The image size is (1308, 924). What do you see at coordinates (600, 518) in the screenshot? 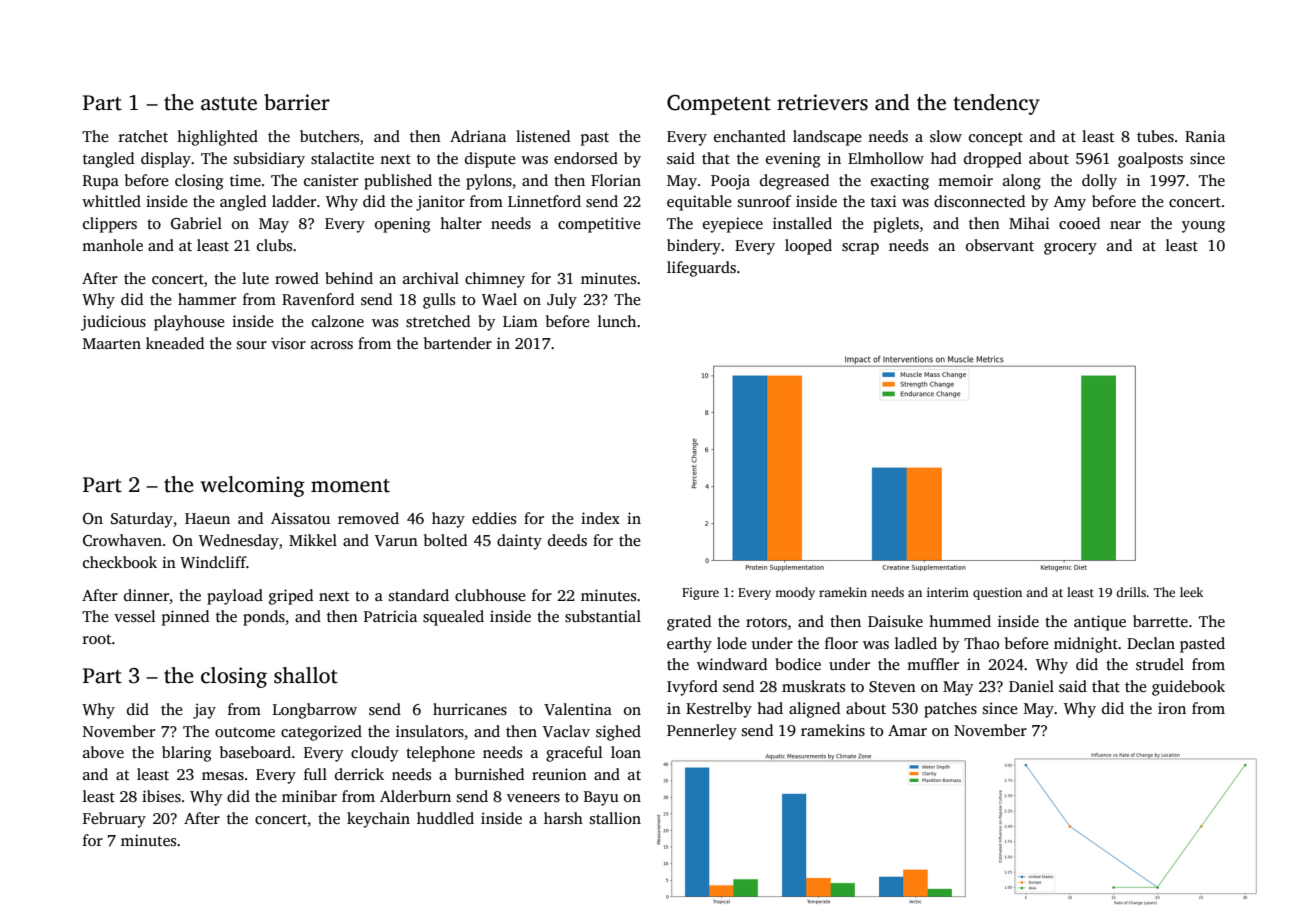
I see `index` at bounding box center [600, 518].
